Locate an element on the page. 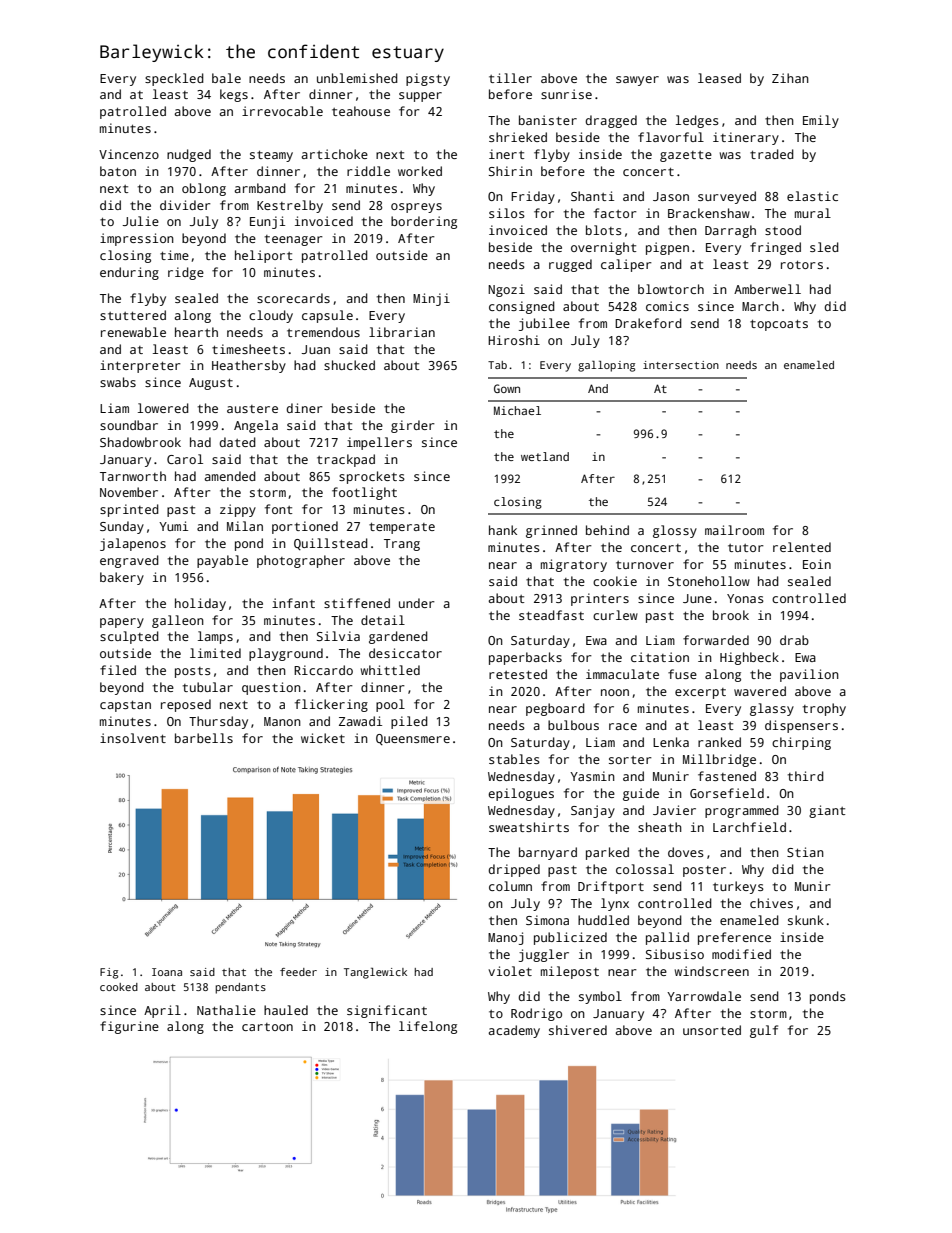  Queensmere is located at coordinates (413, 739).
